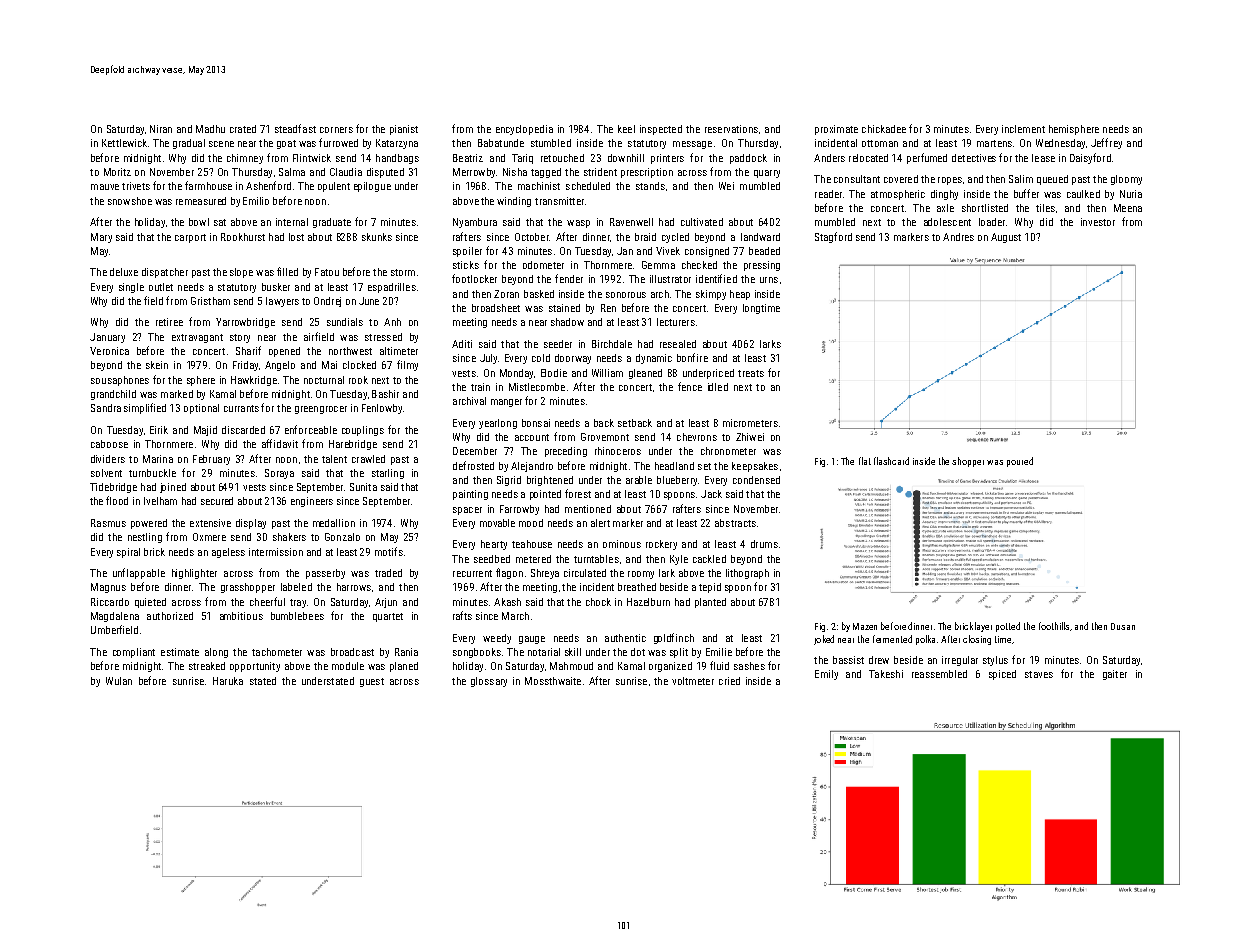  Describe the element at coordinates (372, 682) in the page. I see `guest` at that location.
